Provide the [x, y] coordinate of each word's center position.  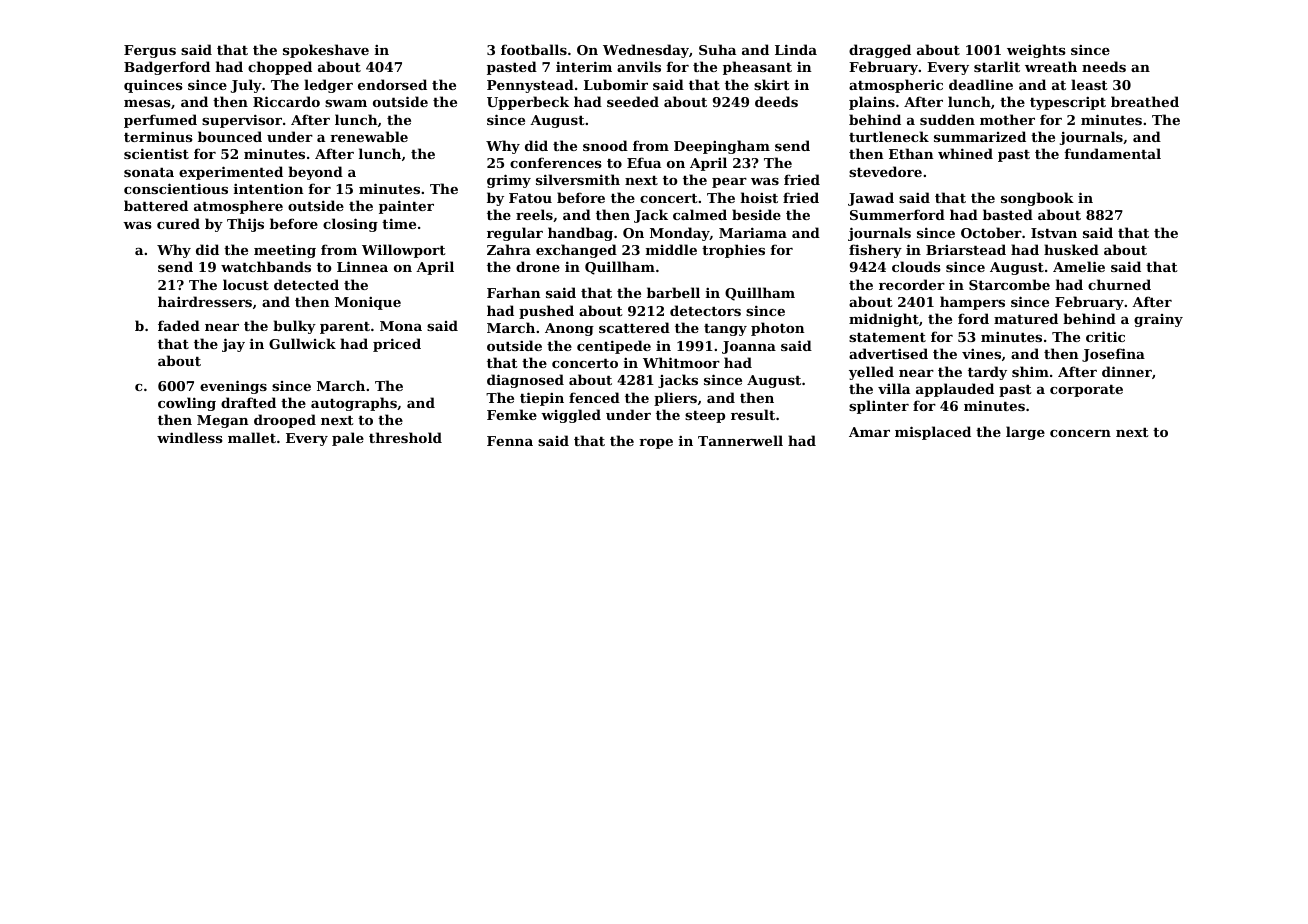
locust [246, 284]
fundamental [1113, 153]
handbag [580, 234]
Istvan [1054, 233]
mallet [252, 437]
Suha [717, 49]
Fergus [150, 51]
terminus [158, 137]
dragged [880, 51]
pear [729, 183]
